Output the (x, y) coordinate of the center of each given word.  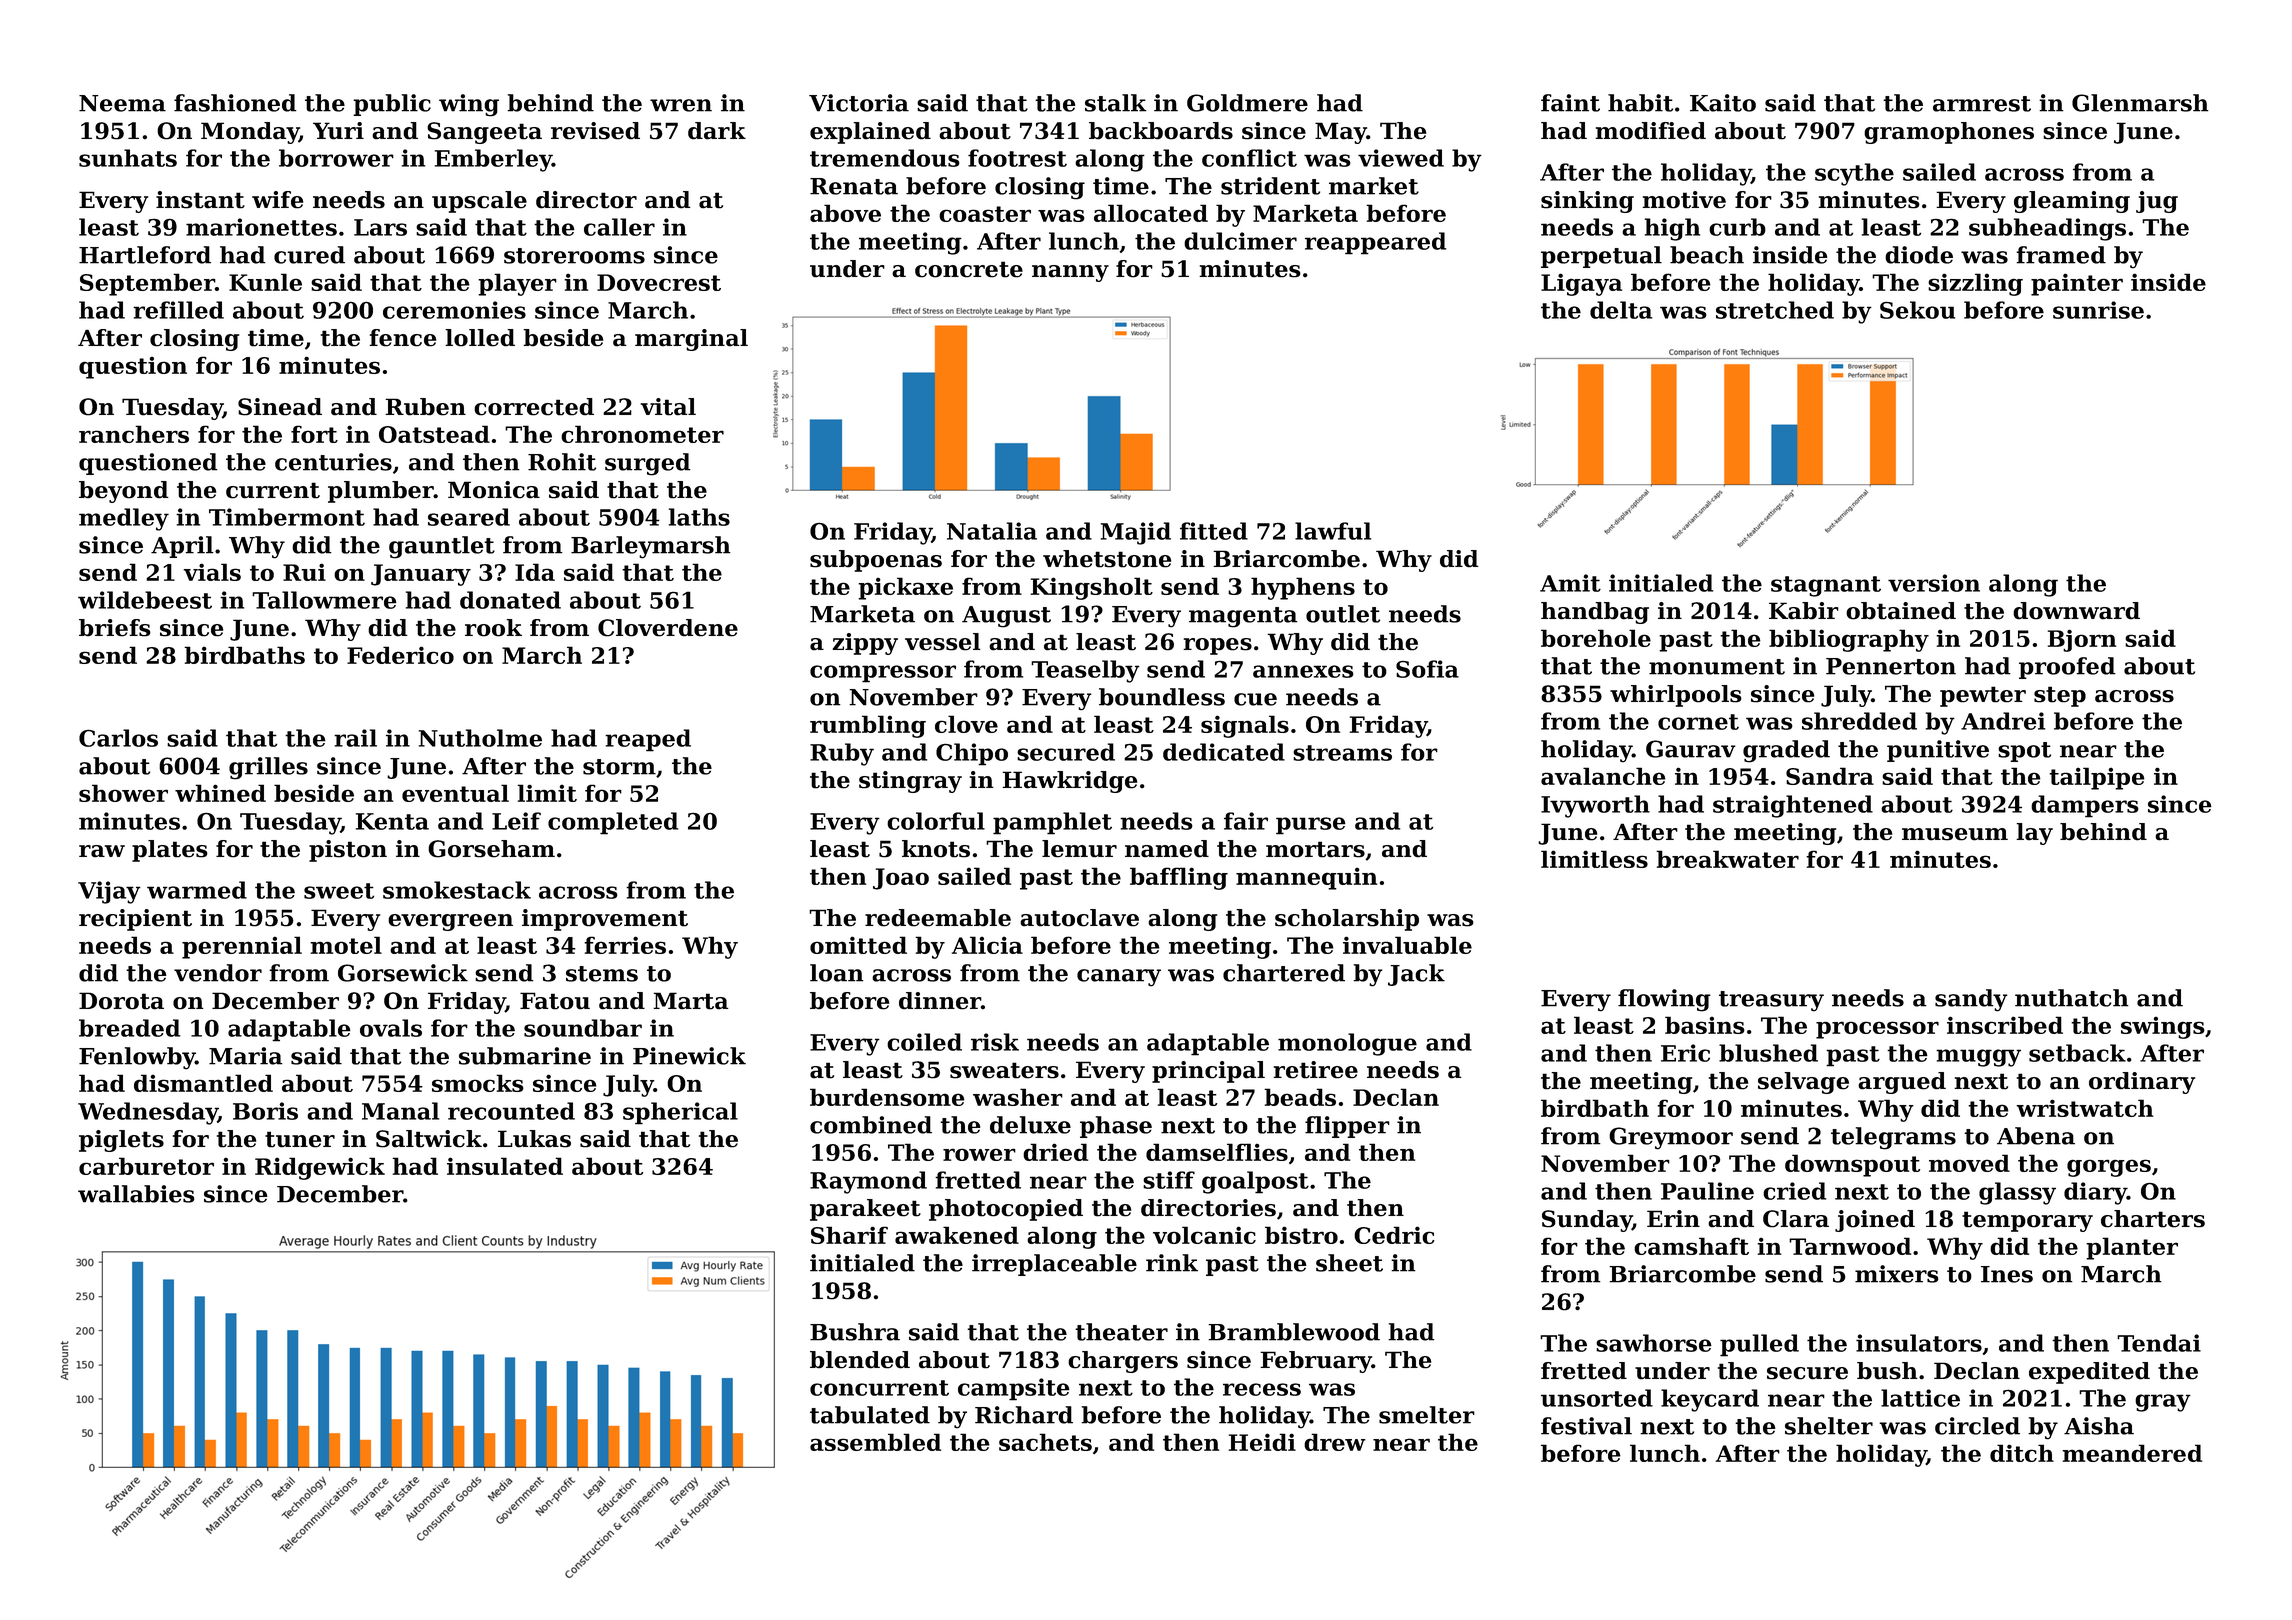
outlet (1343, 614)
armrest (1982, 104)
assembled (875, 1442)
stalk (1116, 103)
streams (1342, 753)
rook (493, 628)
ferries (625, 945)
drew (1335, 1442)
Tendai (2159, 1343)
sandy (1971, 1000)
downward (2076, 611)
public (392, 105)
